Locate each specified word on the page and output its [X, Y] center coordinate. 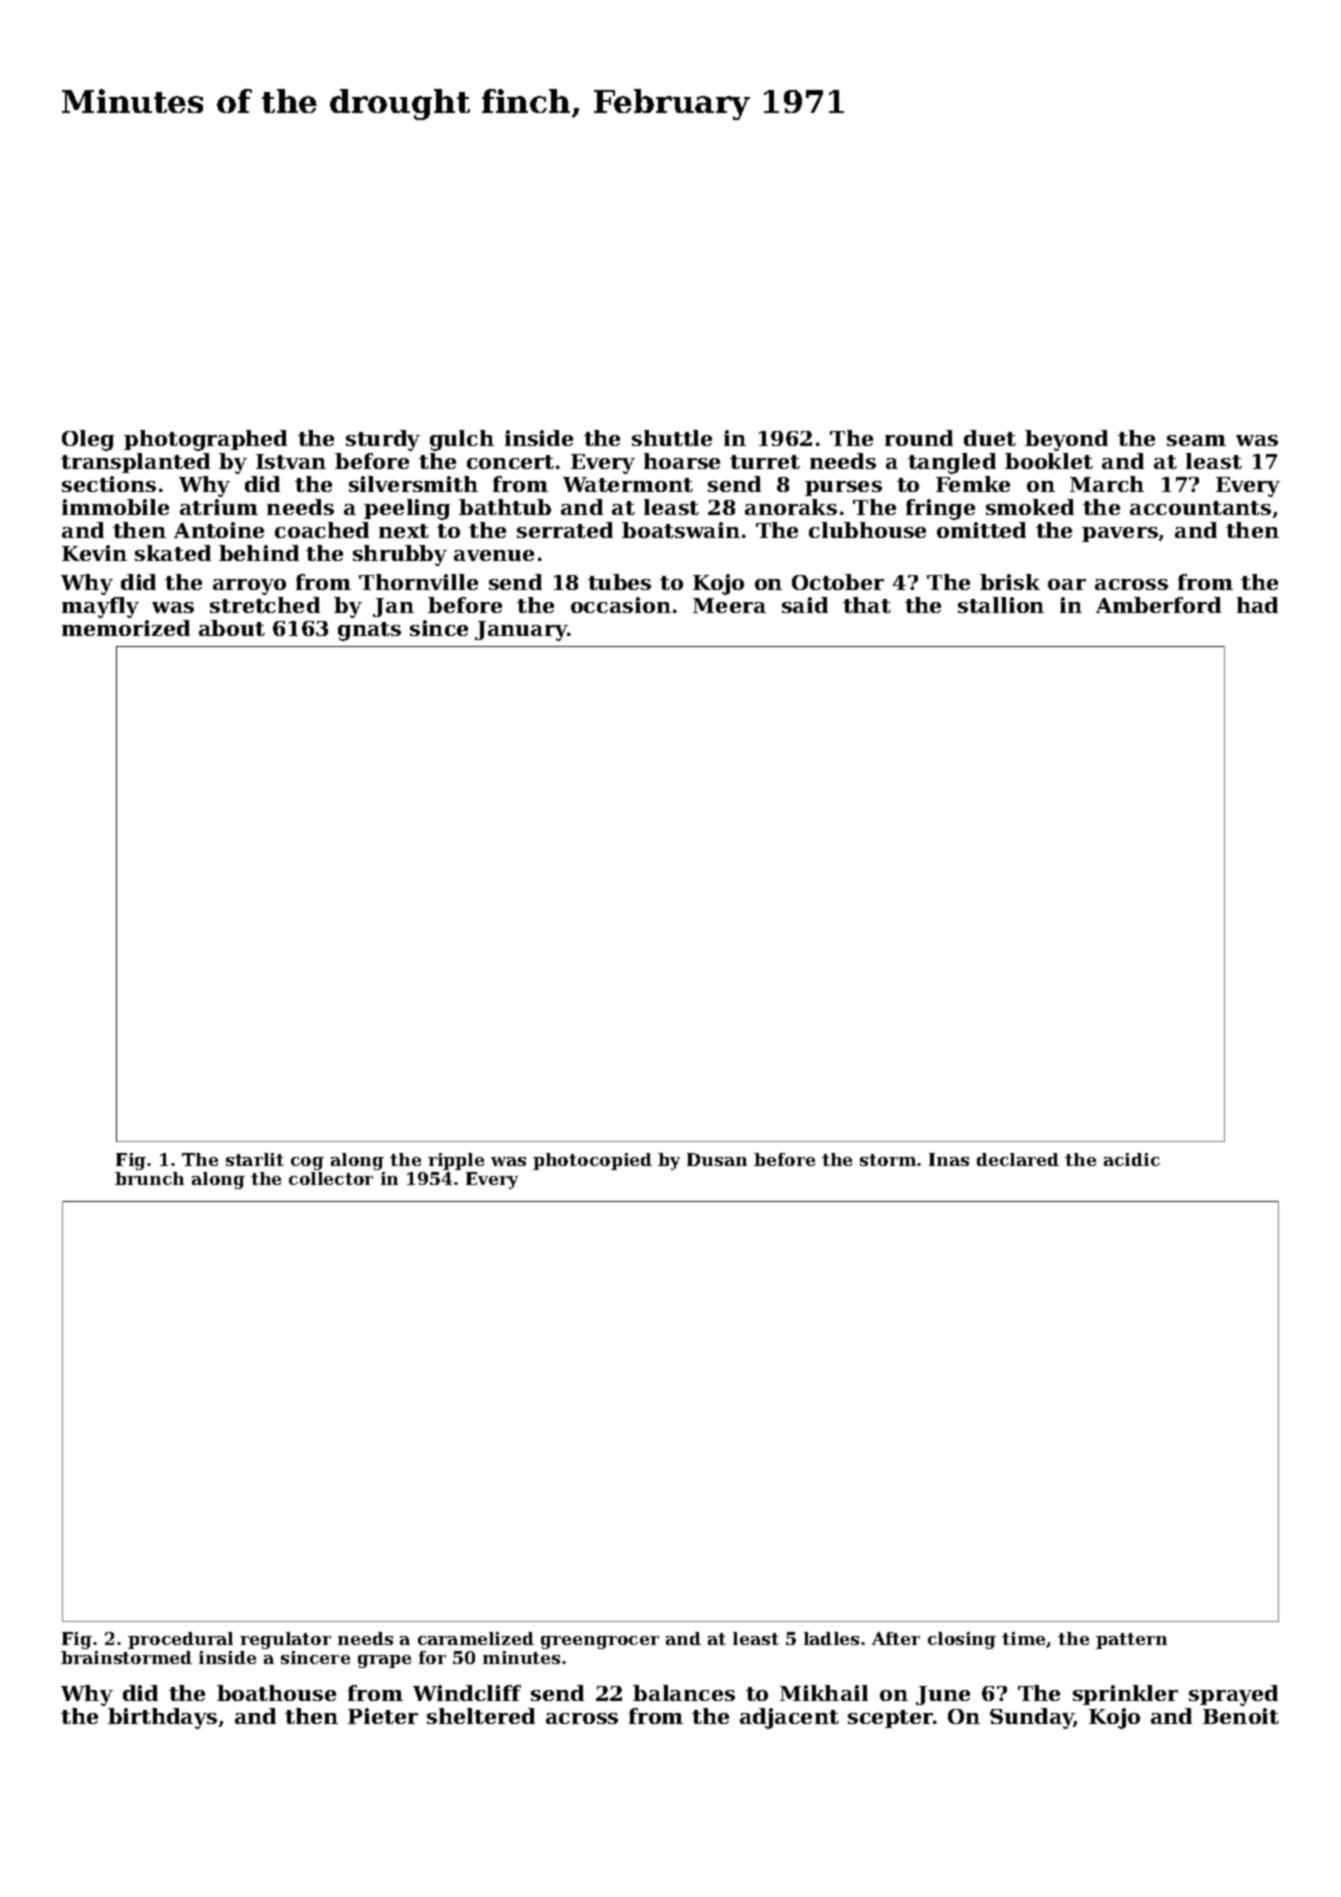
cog [307, 1163]
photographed [205, 440]
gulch [462, 440]
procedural [180, 1640]
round [919, 438]
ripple [456, 1161]
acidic [1132, 1159]
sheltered [481, 1716]
